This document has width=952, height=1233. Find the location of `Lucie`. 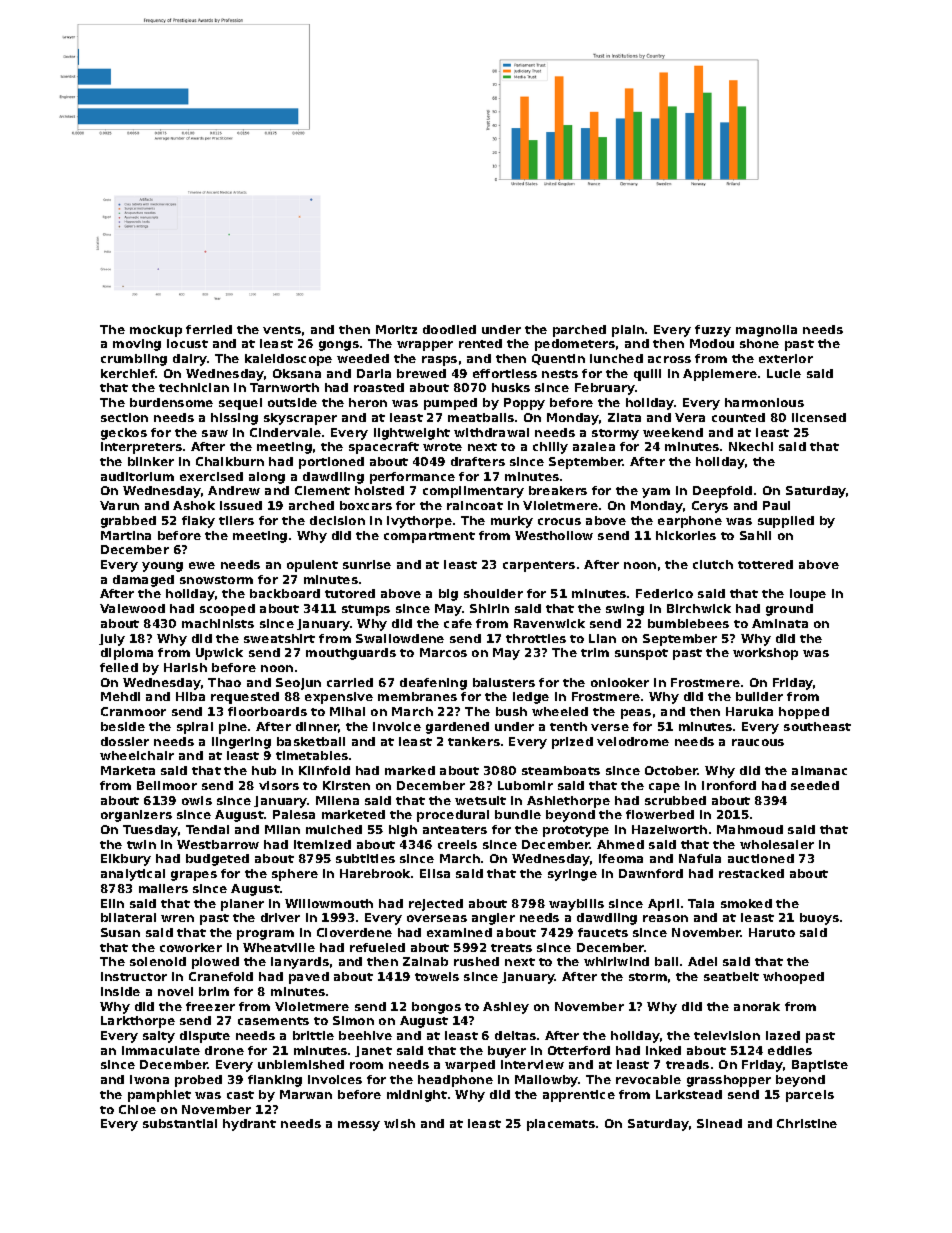

Lucie is located at coordinates (784, 373).
